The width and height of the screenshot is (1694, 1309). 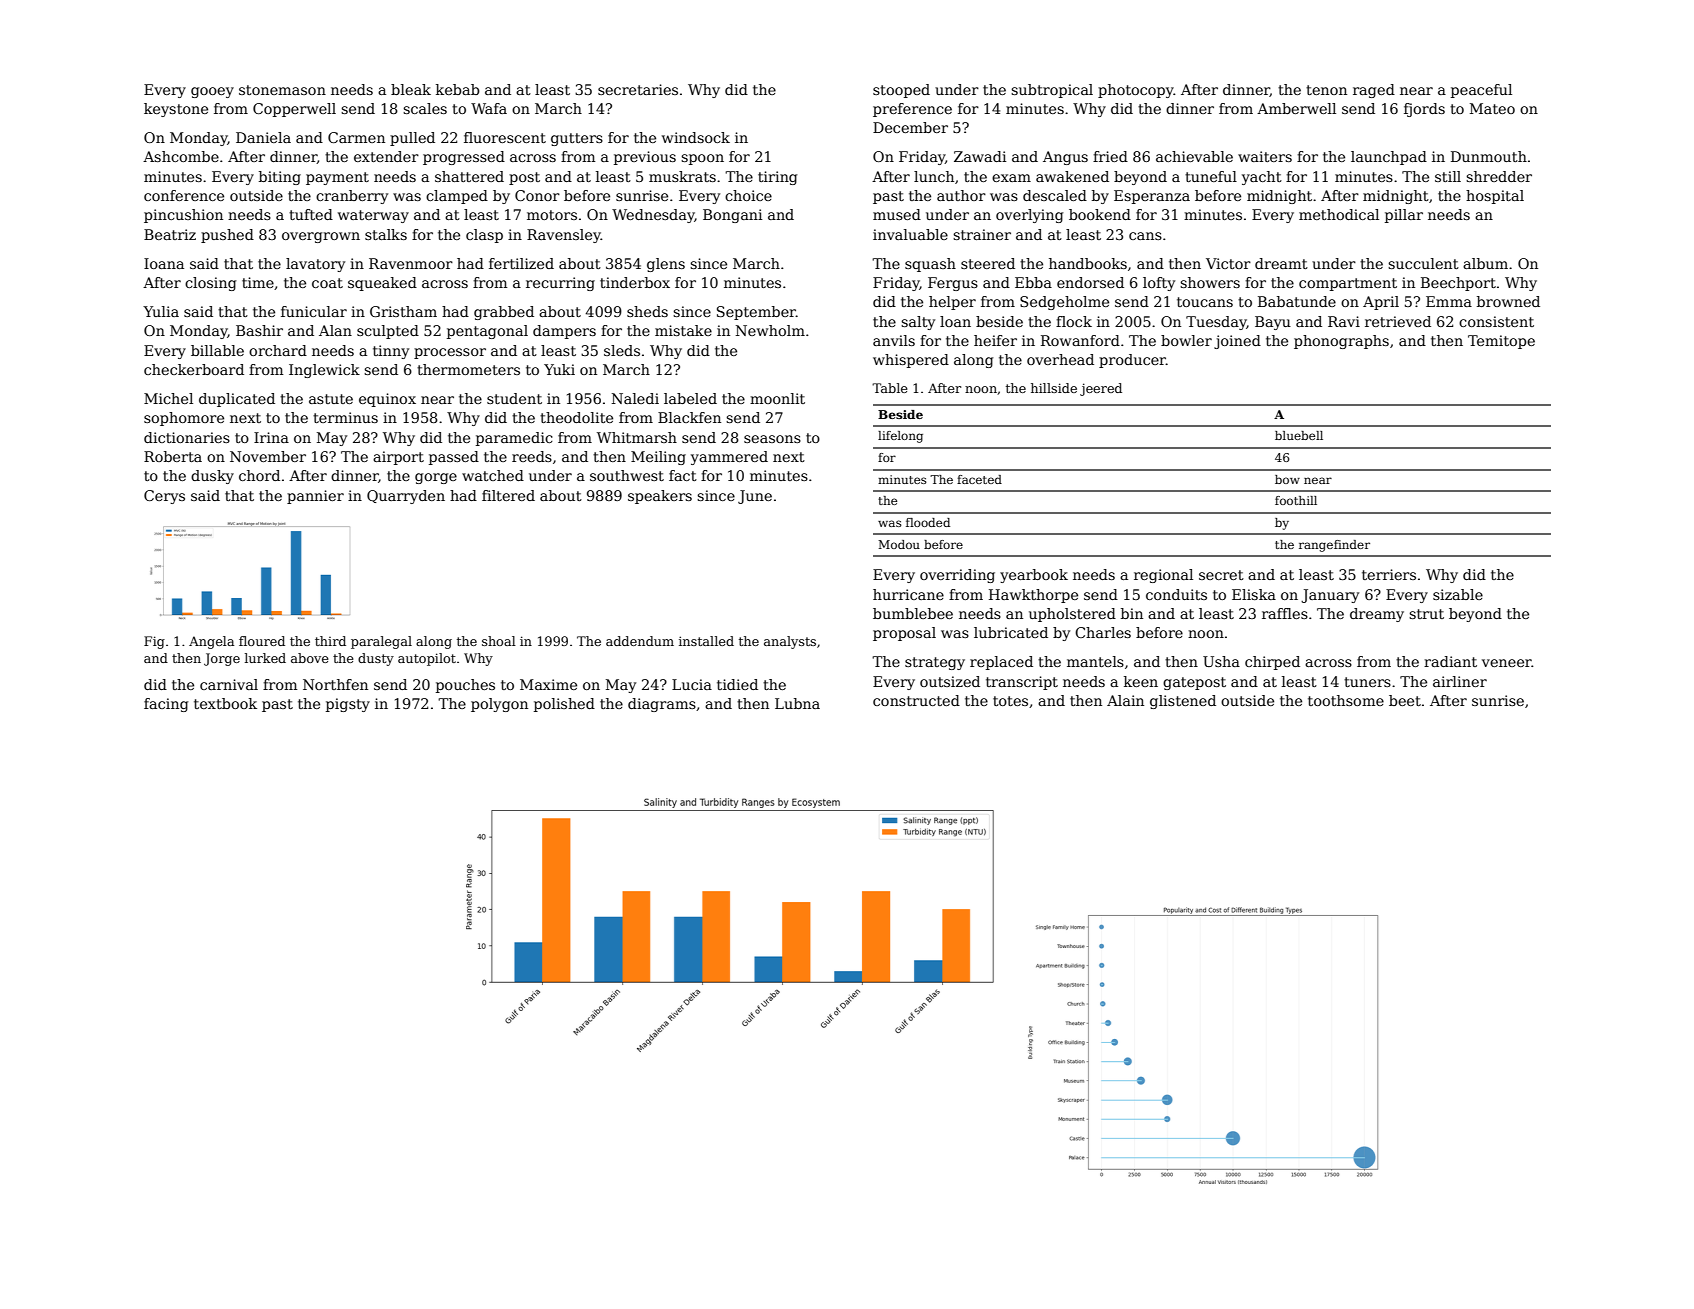 I want to click on clasp, so click(x=484, y=236).
